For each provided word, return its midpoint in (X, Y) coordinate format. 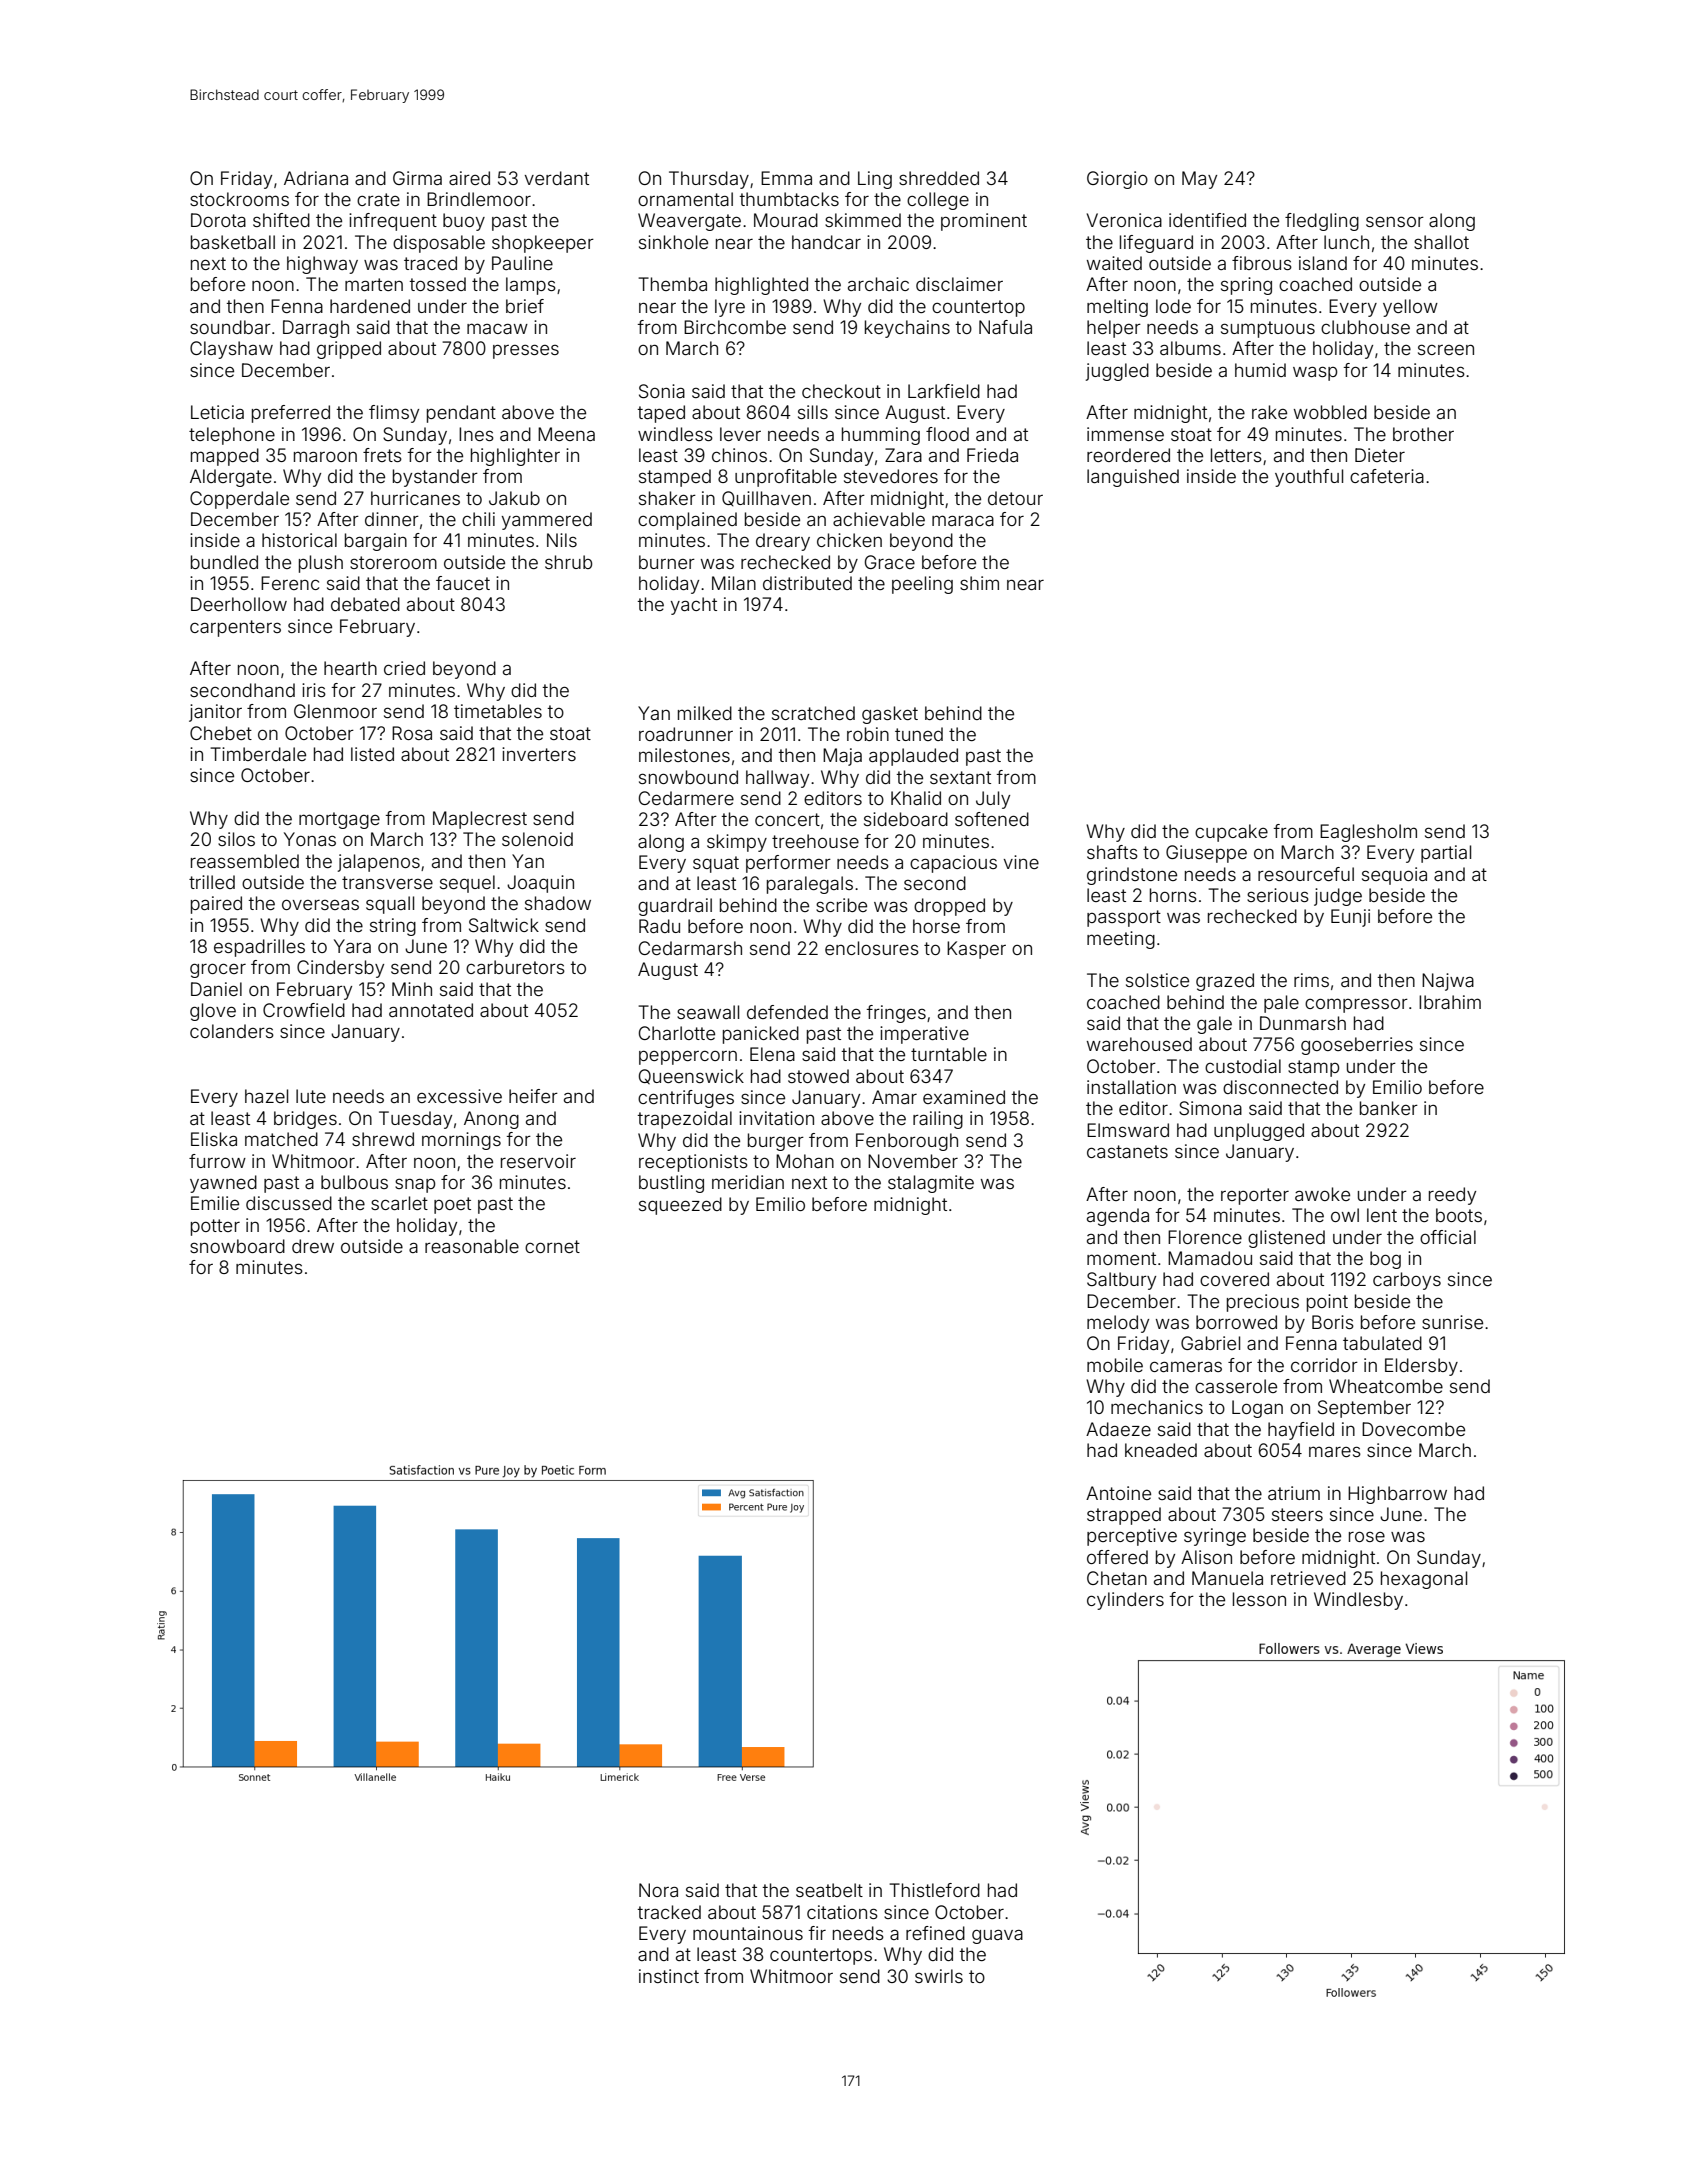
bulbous (354, 1182)
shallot (1441, 242)
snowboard (237, 1246)
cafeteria (1387, 476)
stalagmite (931, 1184)
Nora (658, 1890)
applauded (913, 757)
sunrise (1452, 1322)
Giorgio (1117, 180)
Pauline (522, 263)
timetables (498, 711)
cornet (552, 1246)
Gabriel (1210, 1343)
